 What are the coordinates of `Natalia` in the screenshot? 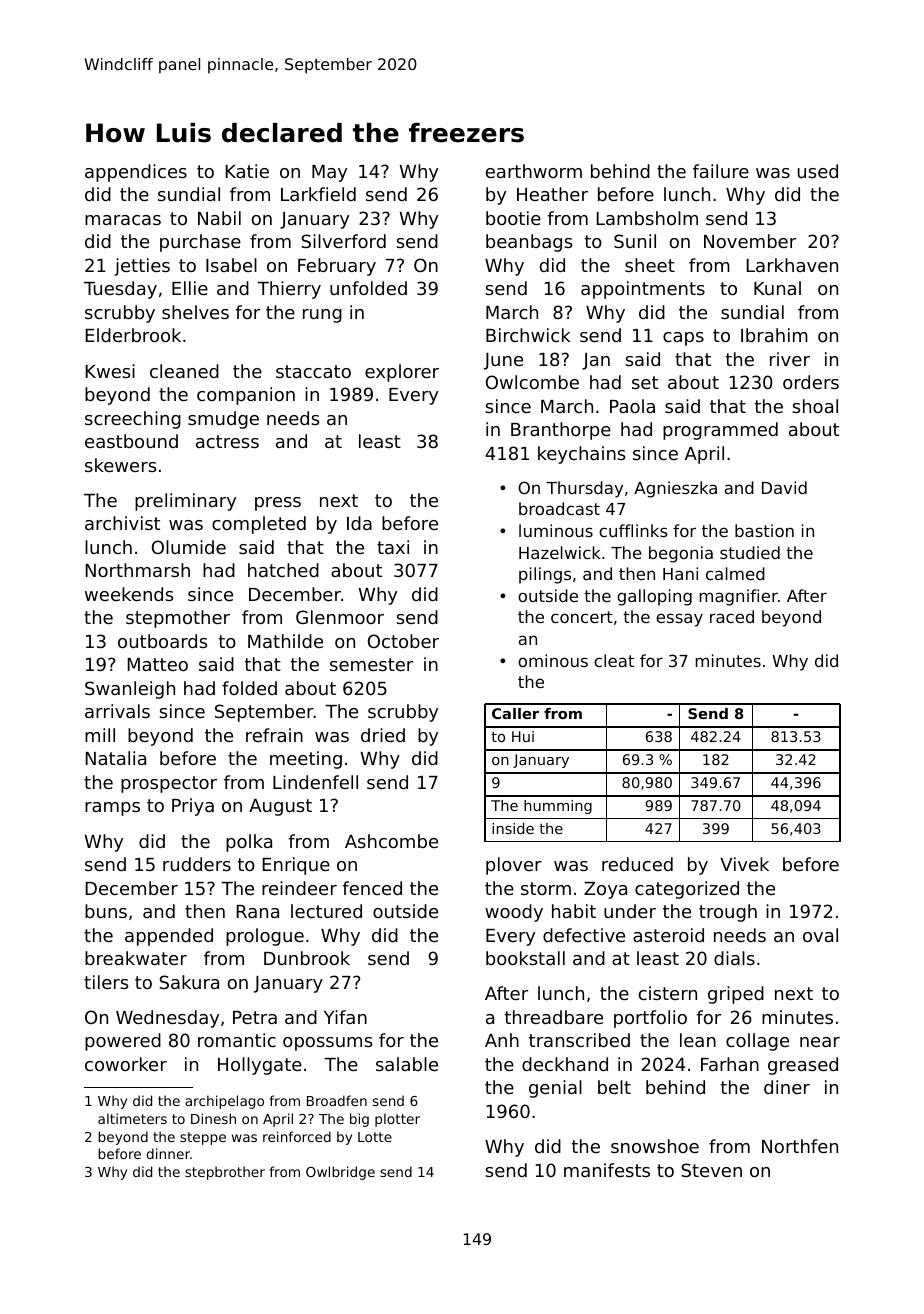 It's located at (116, 758).
